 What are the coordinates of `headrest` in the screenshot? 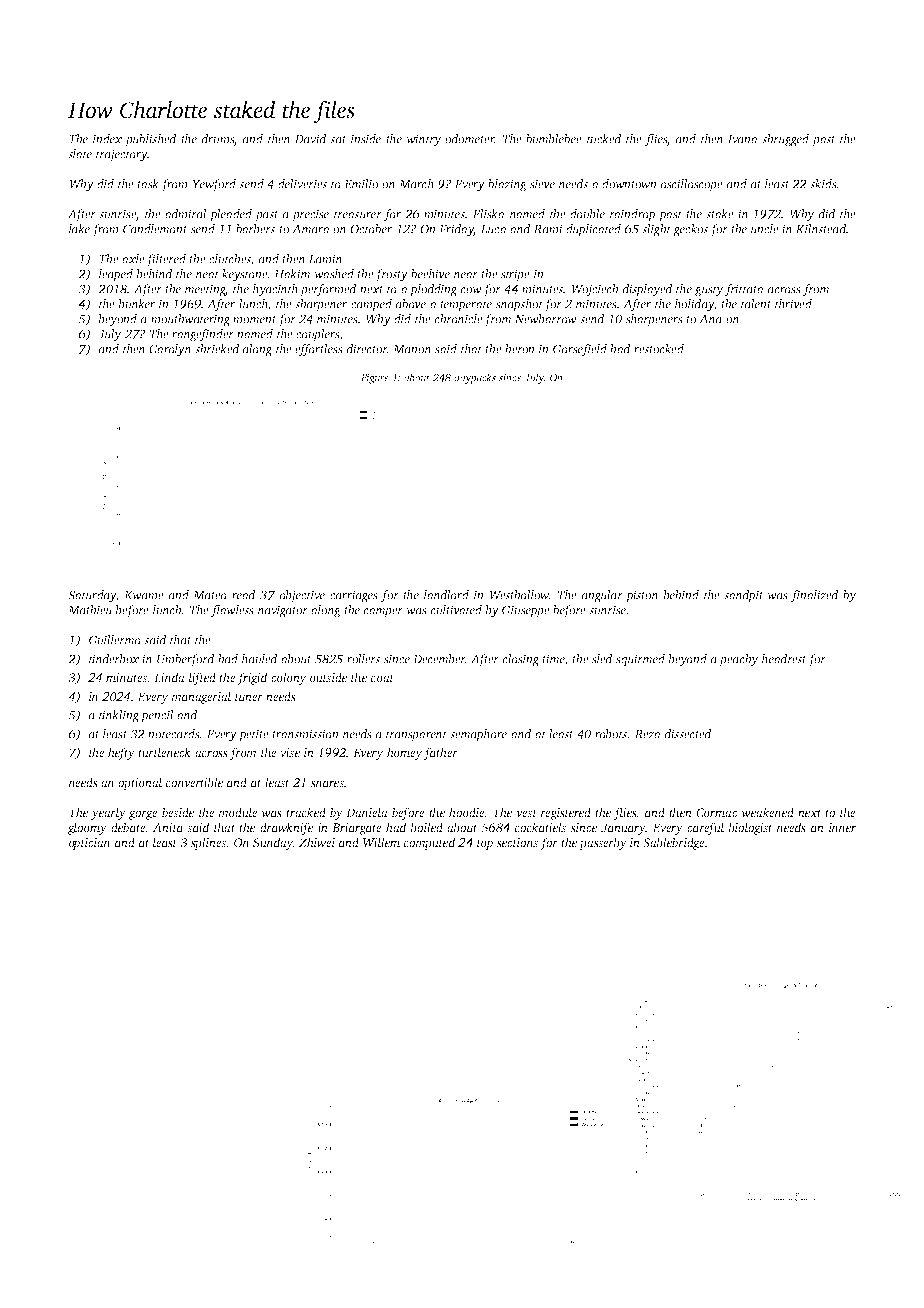 It's located at (784, 659).
